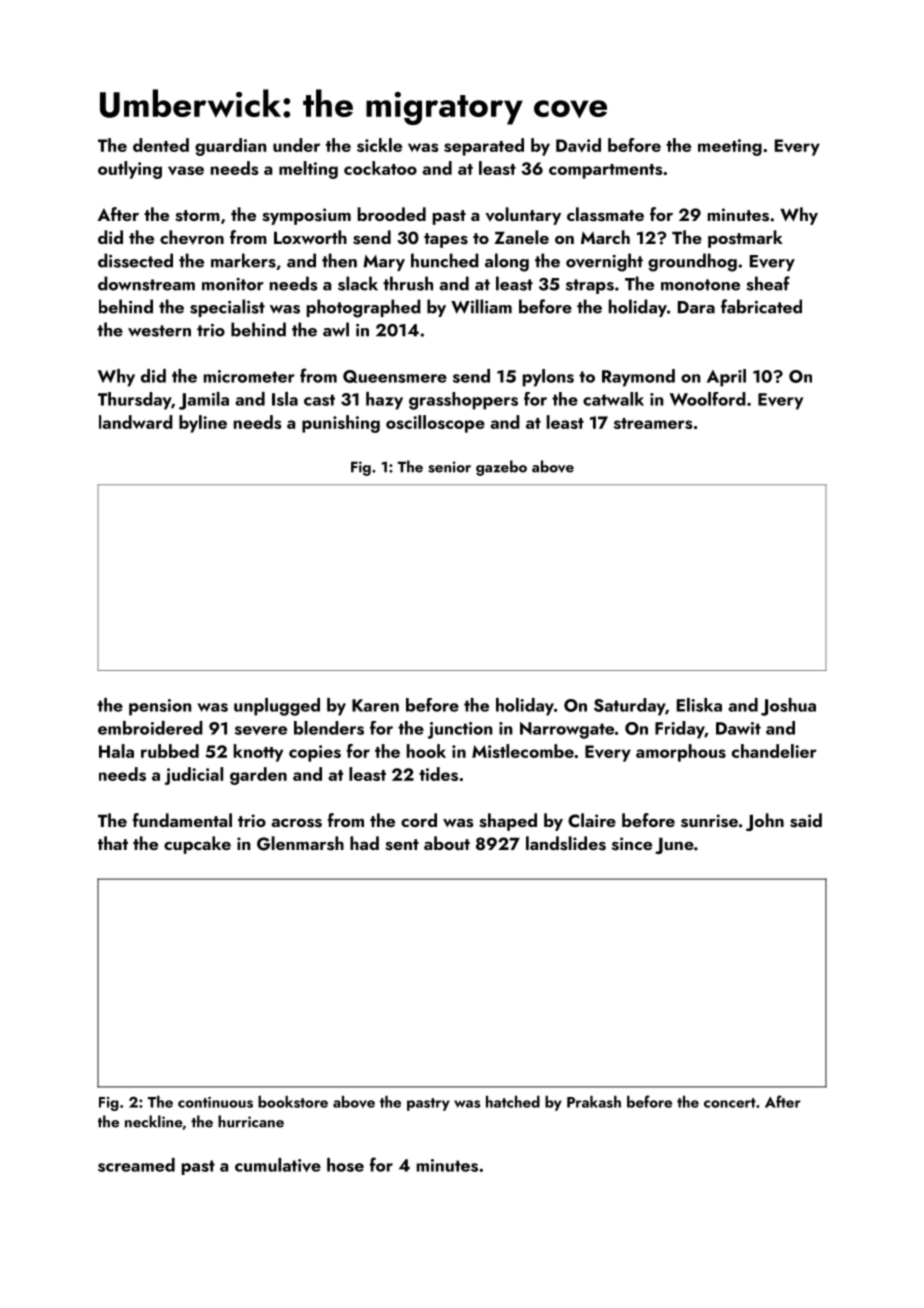 Image resolution: width=924 pixels, height=1308 pixels. I want to click on screamed, so click(136, 1165).
